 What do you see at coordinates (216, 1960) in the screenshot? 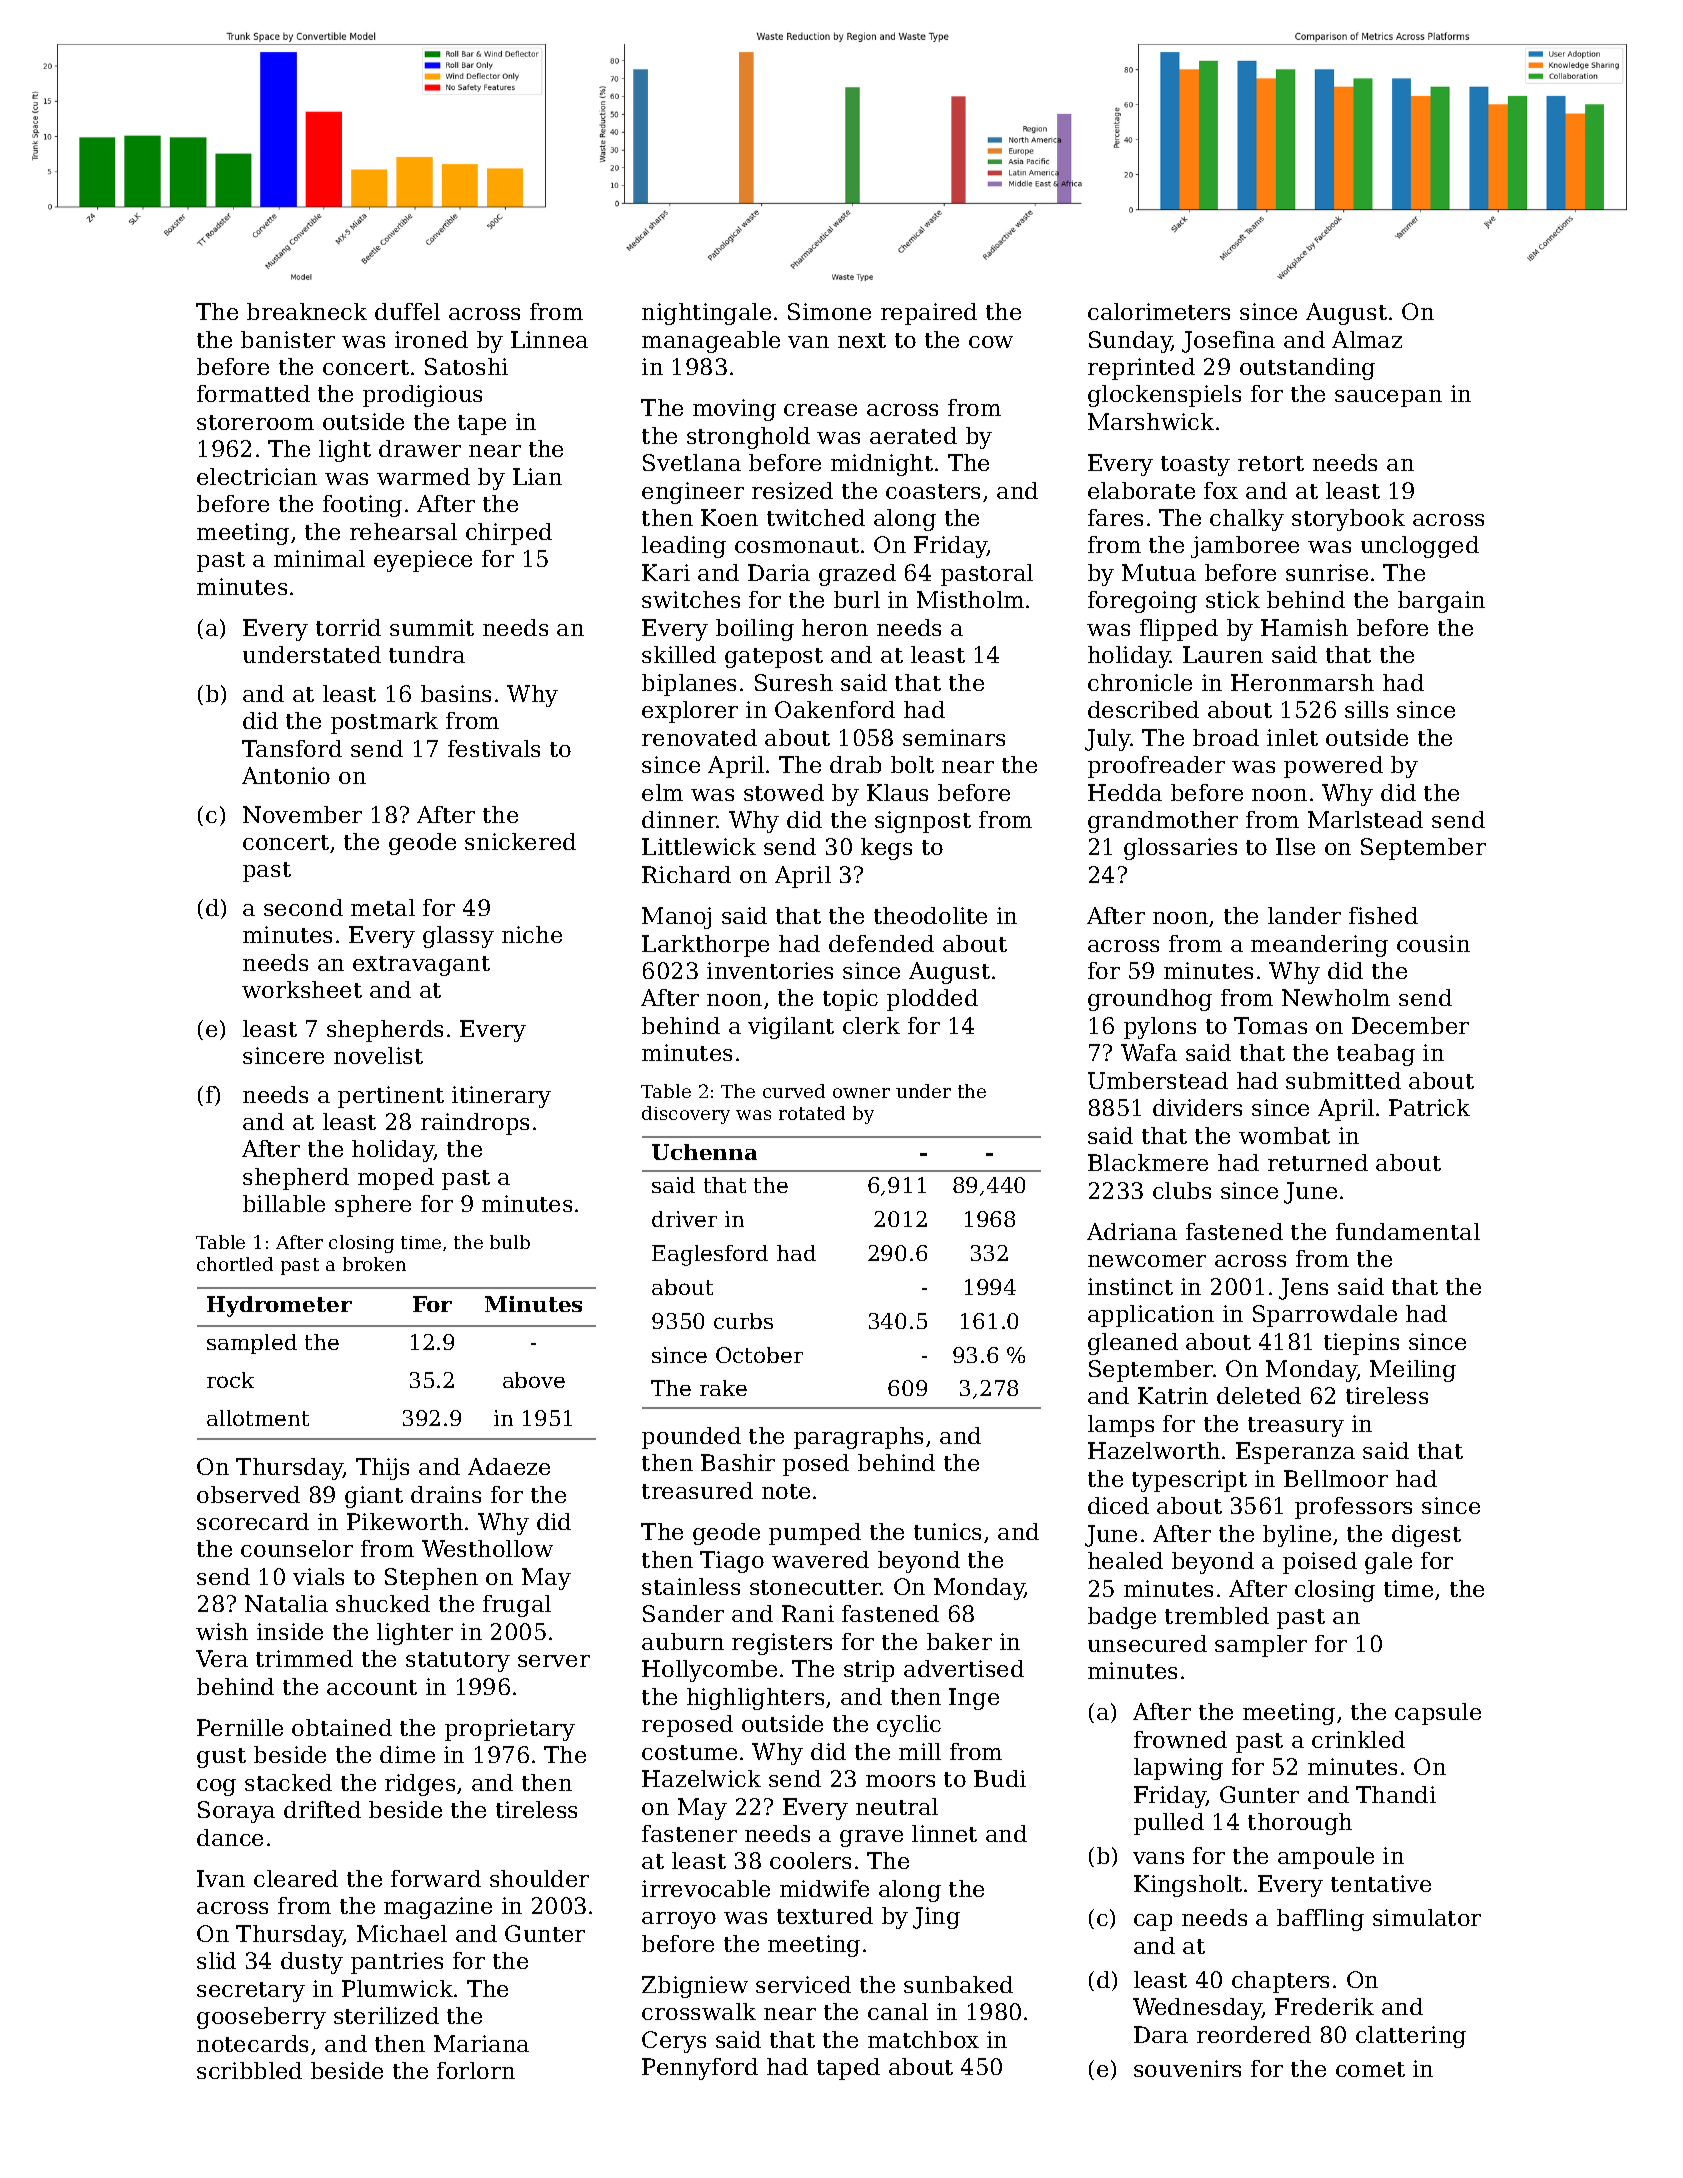
I see `slid` at bounding box center [216, 1960].
